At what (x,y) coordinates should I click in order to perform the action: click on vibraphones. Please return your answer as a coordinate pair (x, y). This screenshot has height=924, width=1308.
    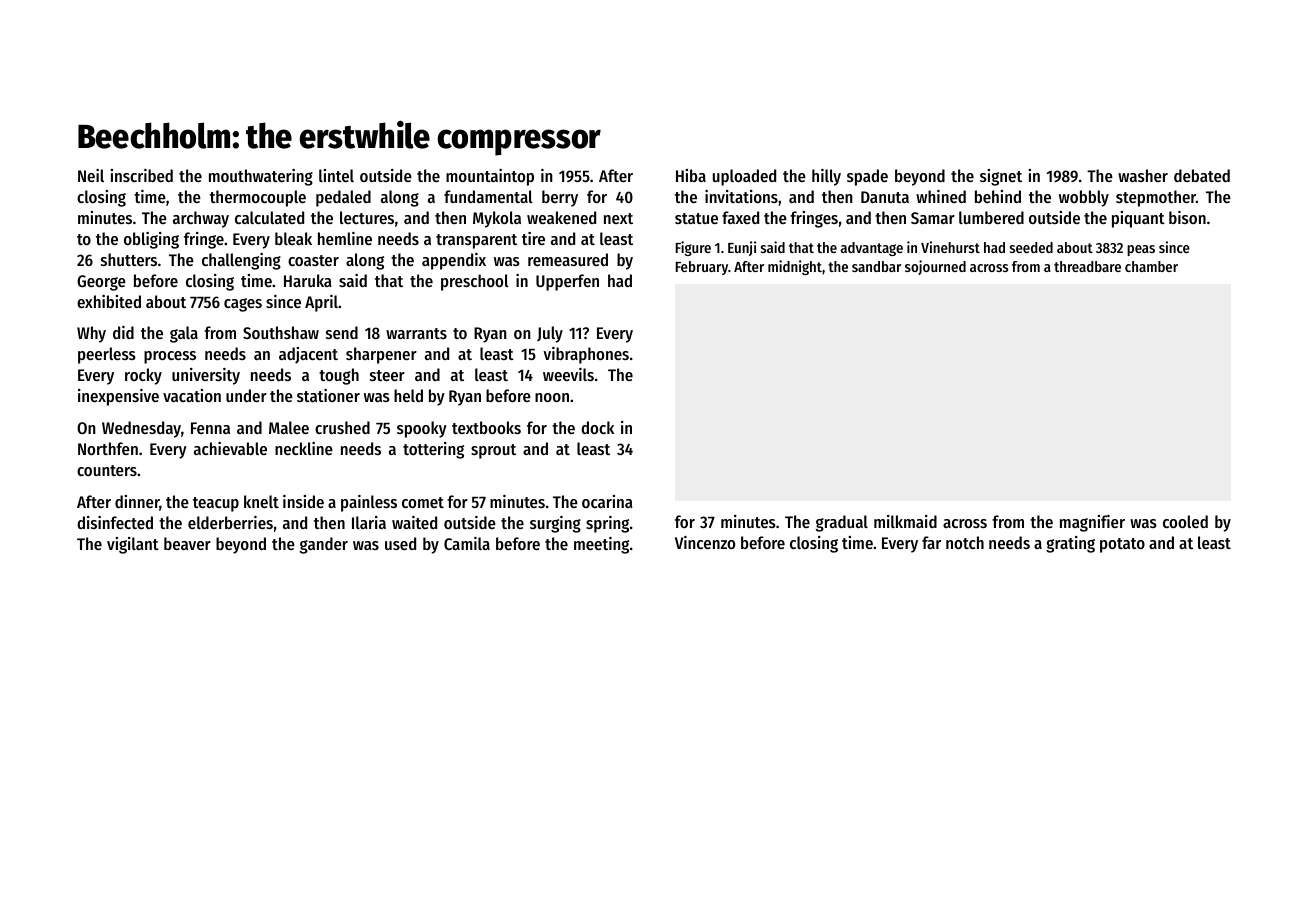
    Looking at the image, I should click on (586, 355).
